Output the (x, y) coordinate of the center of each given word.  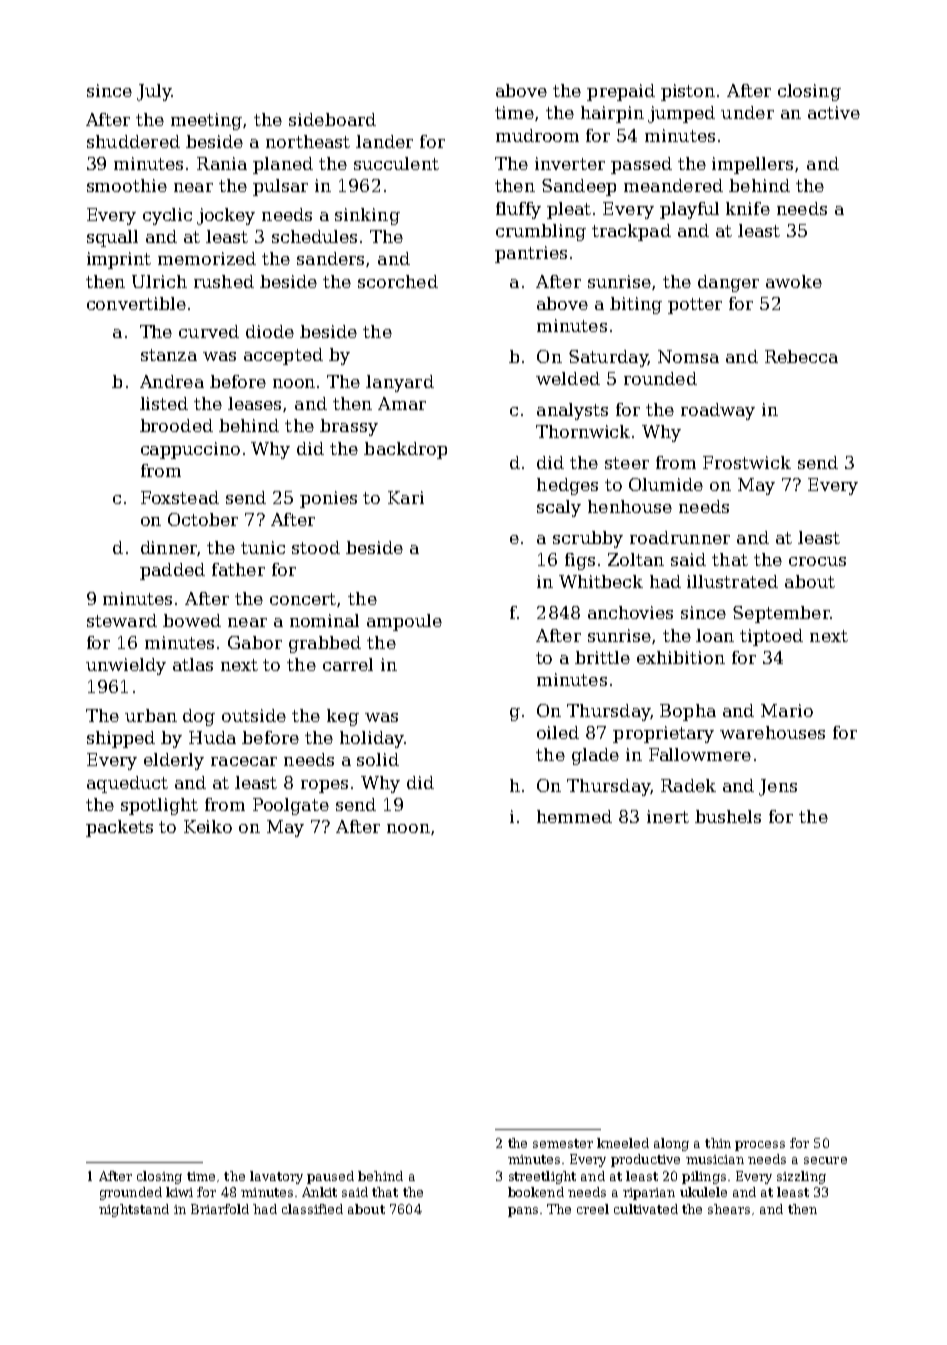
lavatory (276, 1177)
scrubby (588, 539)
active (834, 112)
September (781, 614)
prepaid (621, 92)
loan (715, 635)
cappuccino (190, 450)
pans (523, 1212)
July (154, 92)
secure (825, 1160)
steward (122, 620)
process (760, 1146)
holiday (372, 739)
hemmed (574, 816)
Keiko (208, 826)
